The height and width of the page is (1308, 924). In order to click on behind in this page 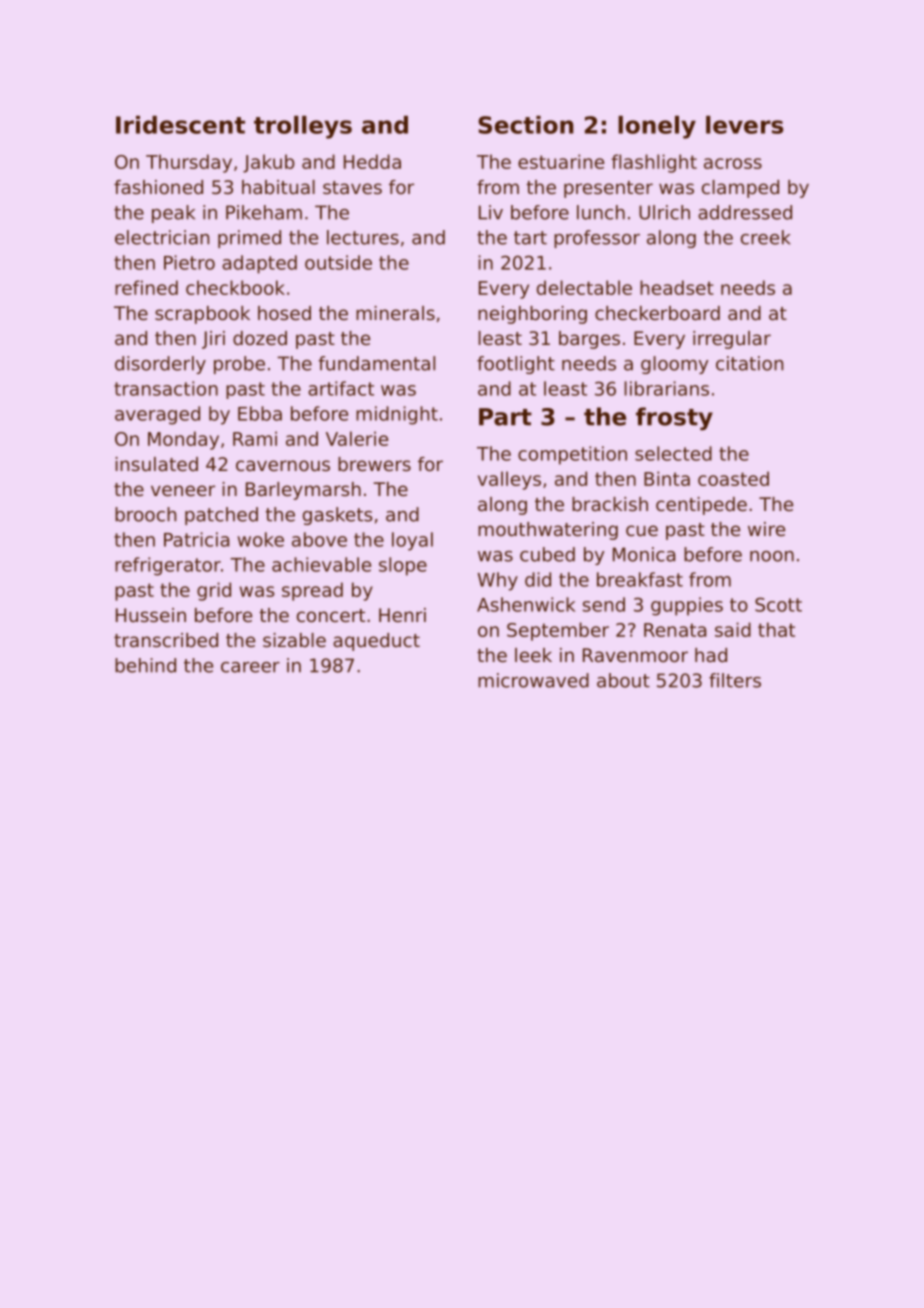, I will do `click(145, 665)`.
